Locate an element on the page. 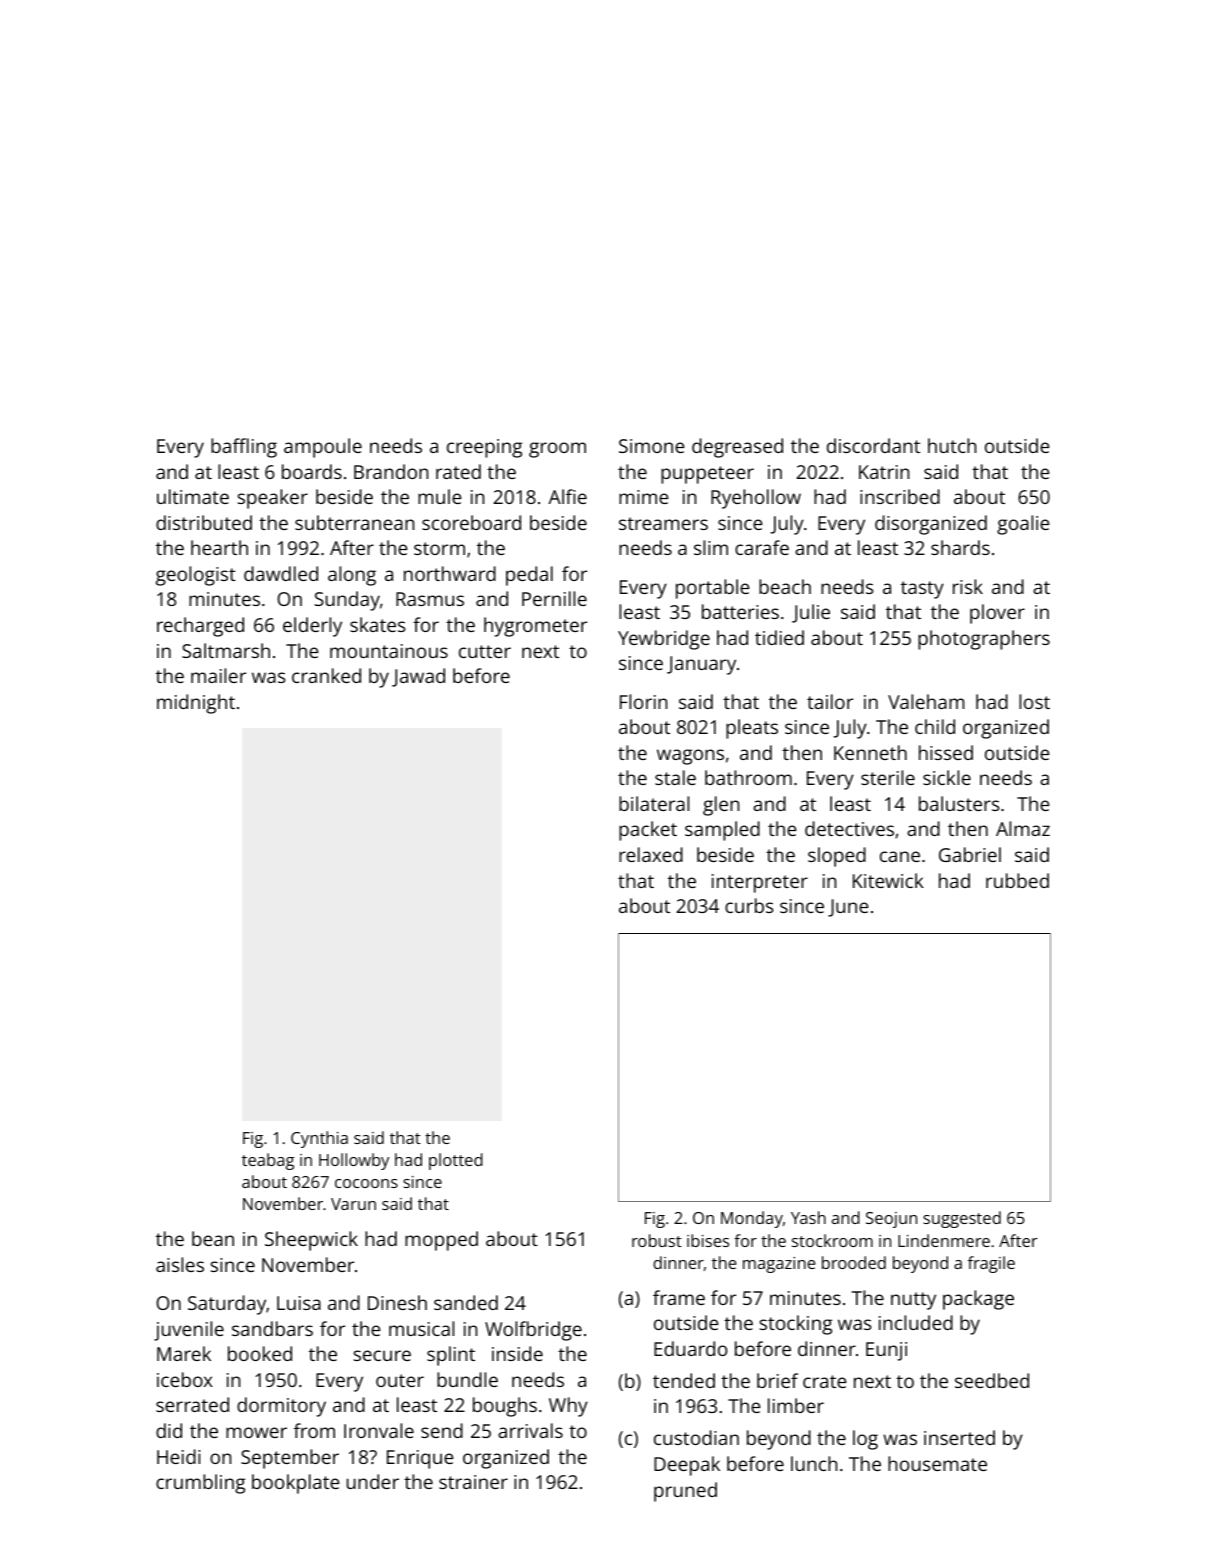 This document has width=1206, height=1561. fragile is located at coordinates (991, 1264).
